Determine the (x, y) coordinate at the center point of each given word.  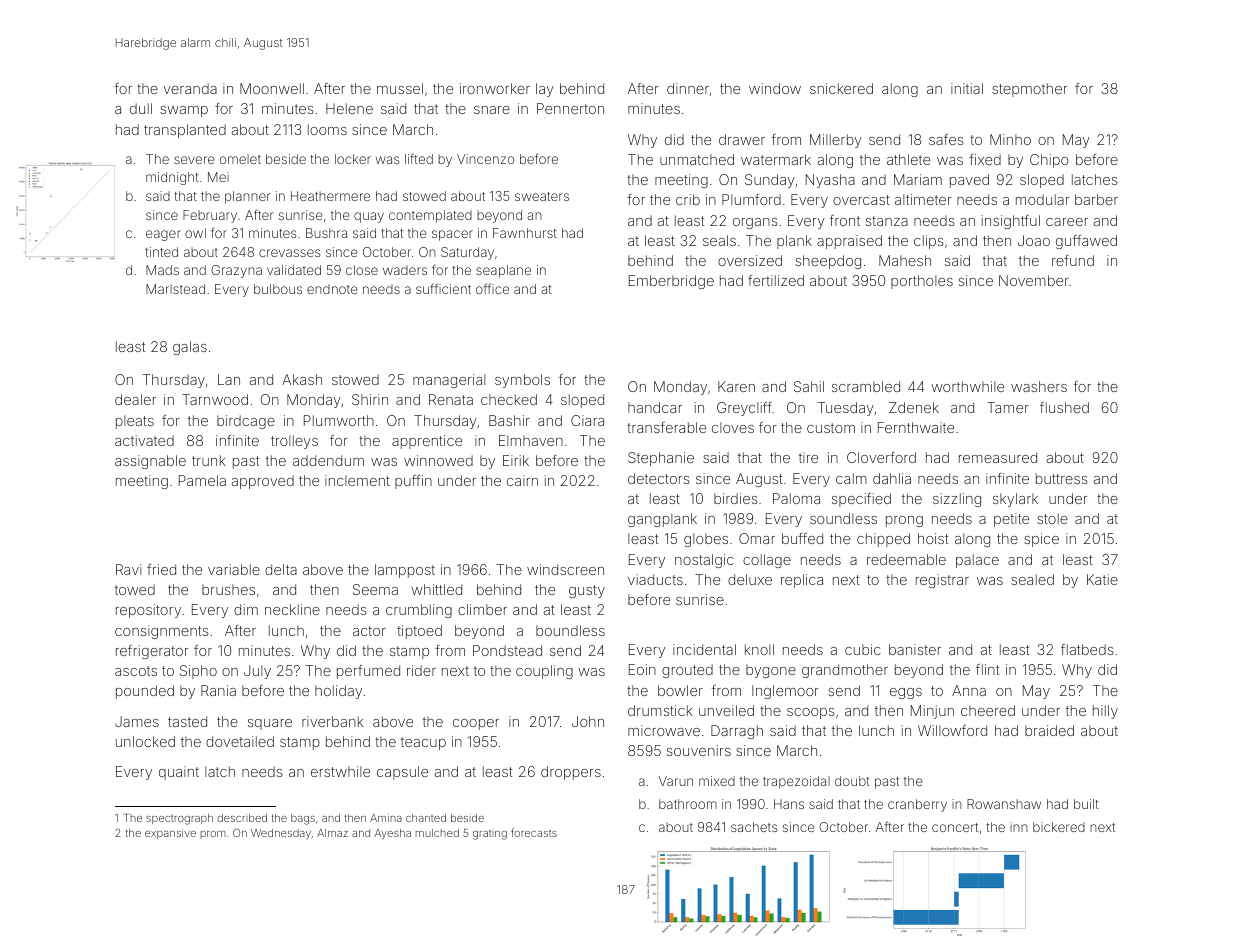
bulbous (278, 289)
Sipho (198, 672)
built (1086, 804)
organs (755, 223)
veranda (190, 88)
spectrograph (179, 819)
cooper (476, 724)
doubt (852, 781)
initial (967, 88)
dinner (688, 88)
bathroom (688, 804)
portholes (922, 282)
